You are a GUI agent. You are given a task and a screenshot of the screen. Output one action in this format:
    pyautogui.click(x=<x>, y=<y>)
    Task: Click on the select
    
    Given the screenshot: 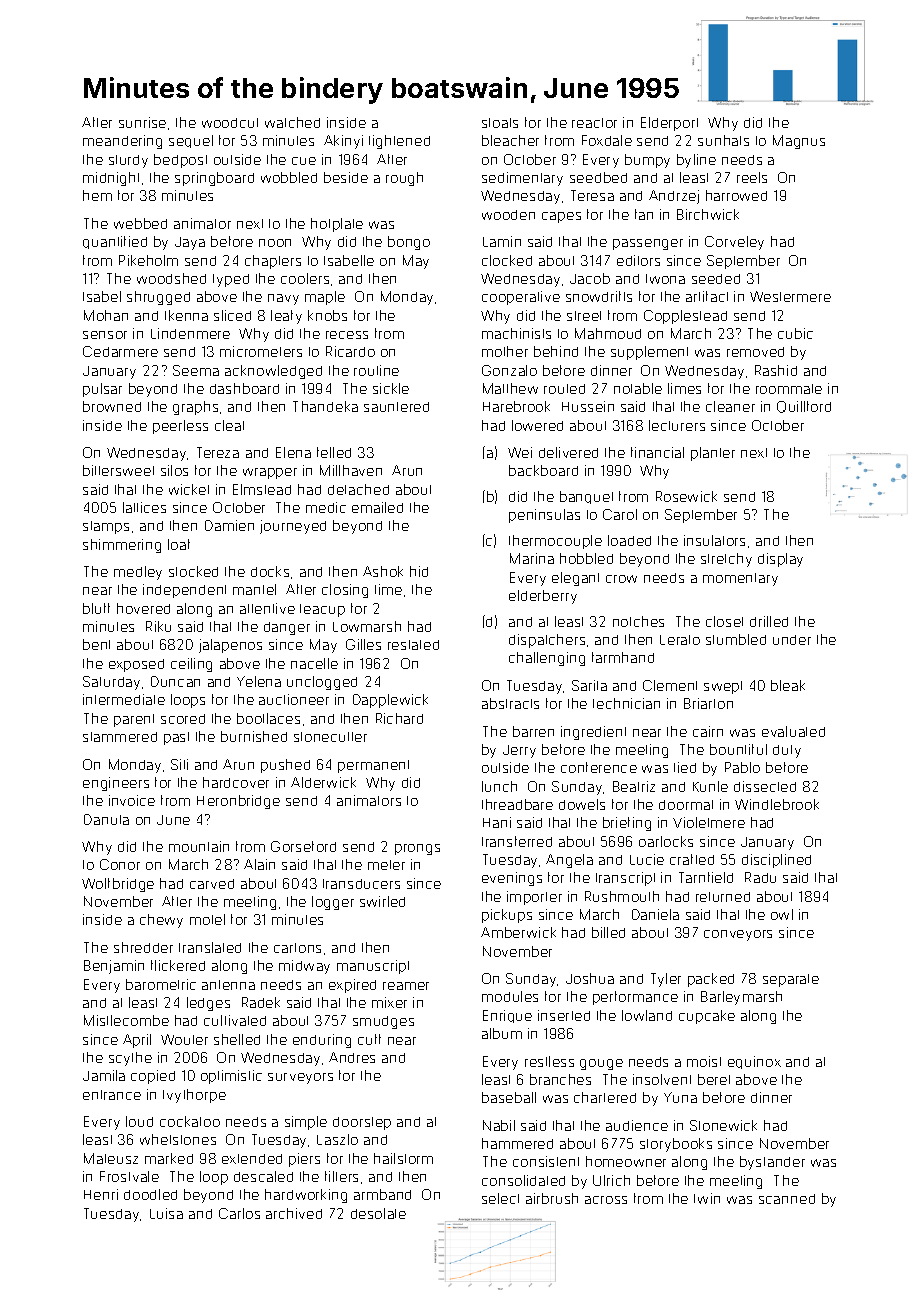 What is the action you would take?
    pyautogui.click(x=500, y=1198)
